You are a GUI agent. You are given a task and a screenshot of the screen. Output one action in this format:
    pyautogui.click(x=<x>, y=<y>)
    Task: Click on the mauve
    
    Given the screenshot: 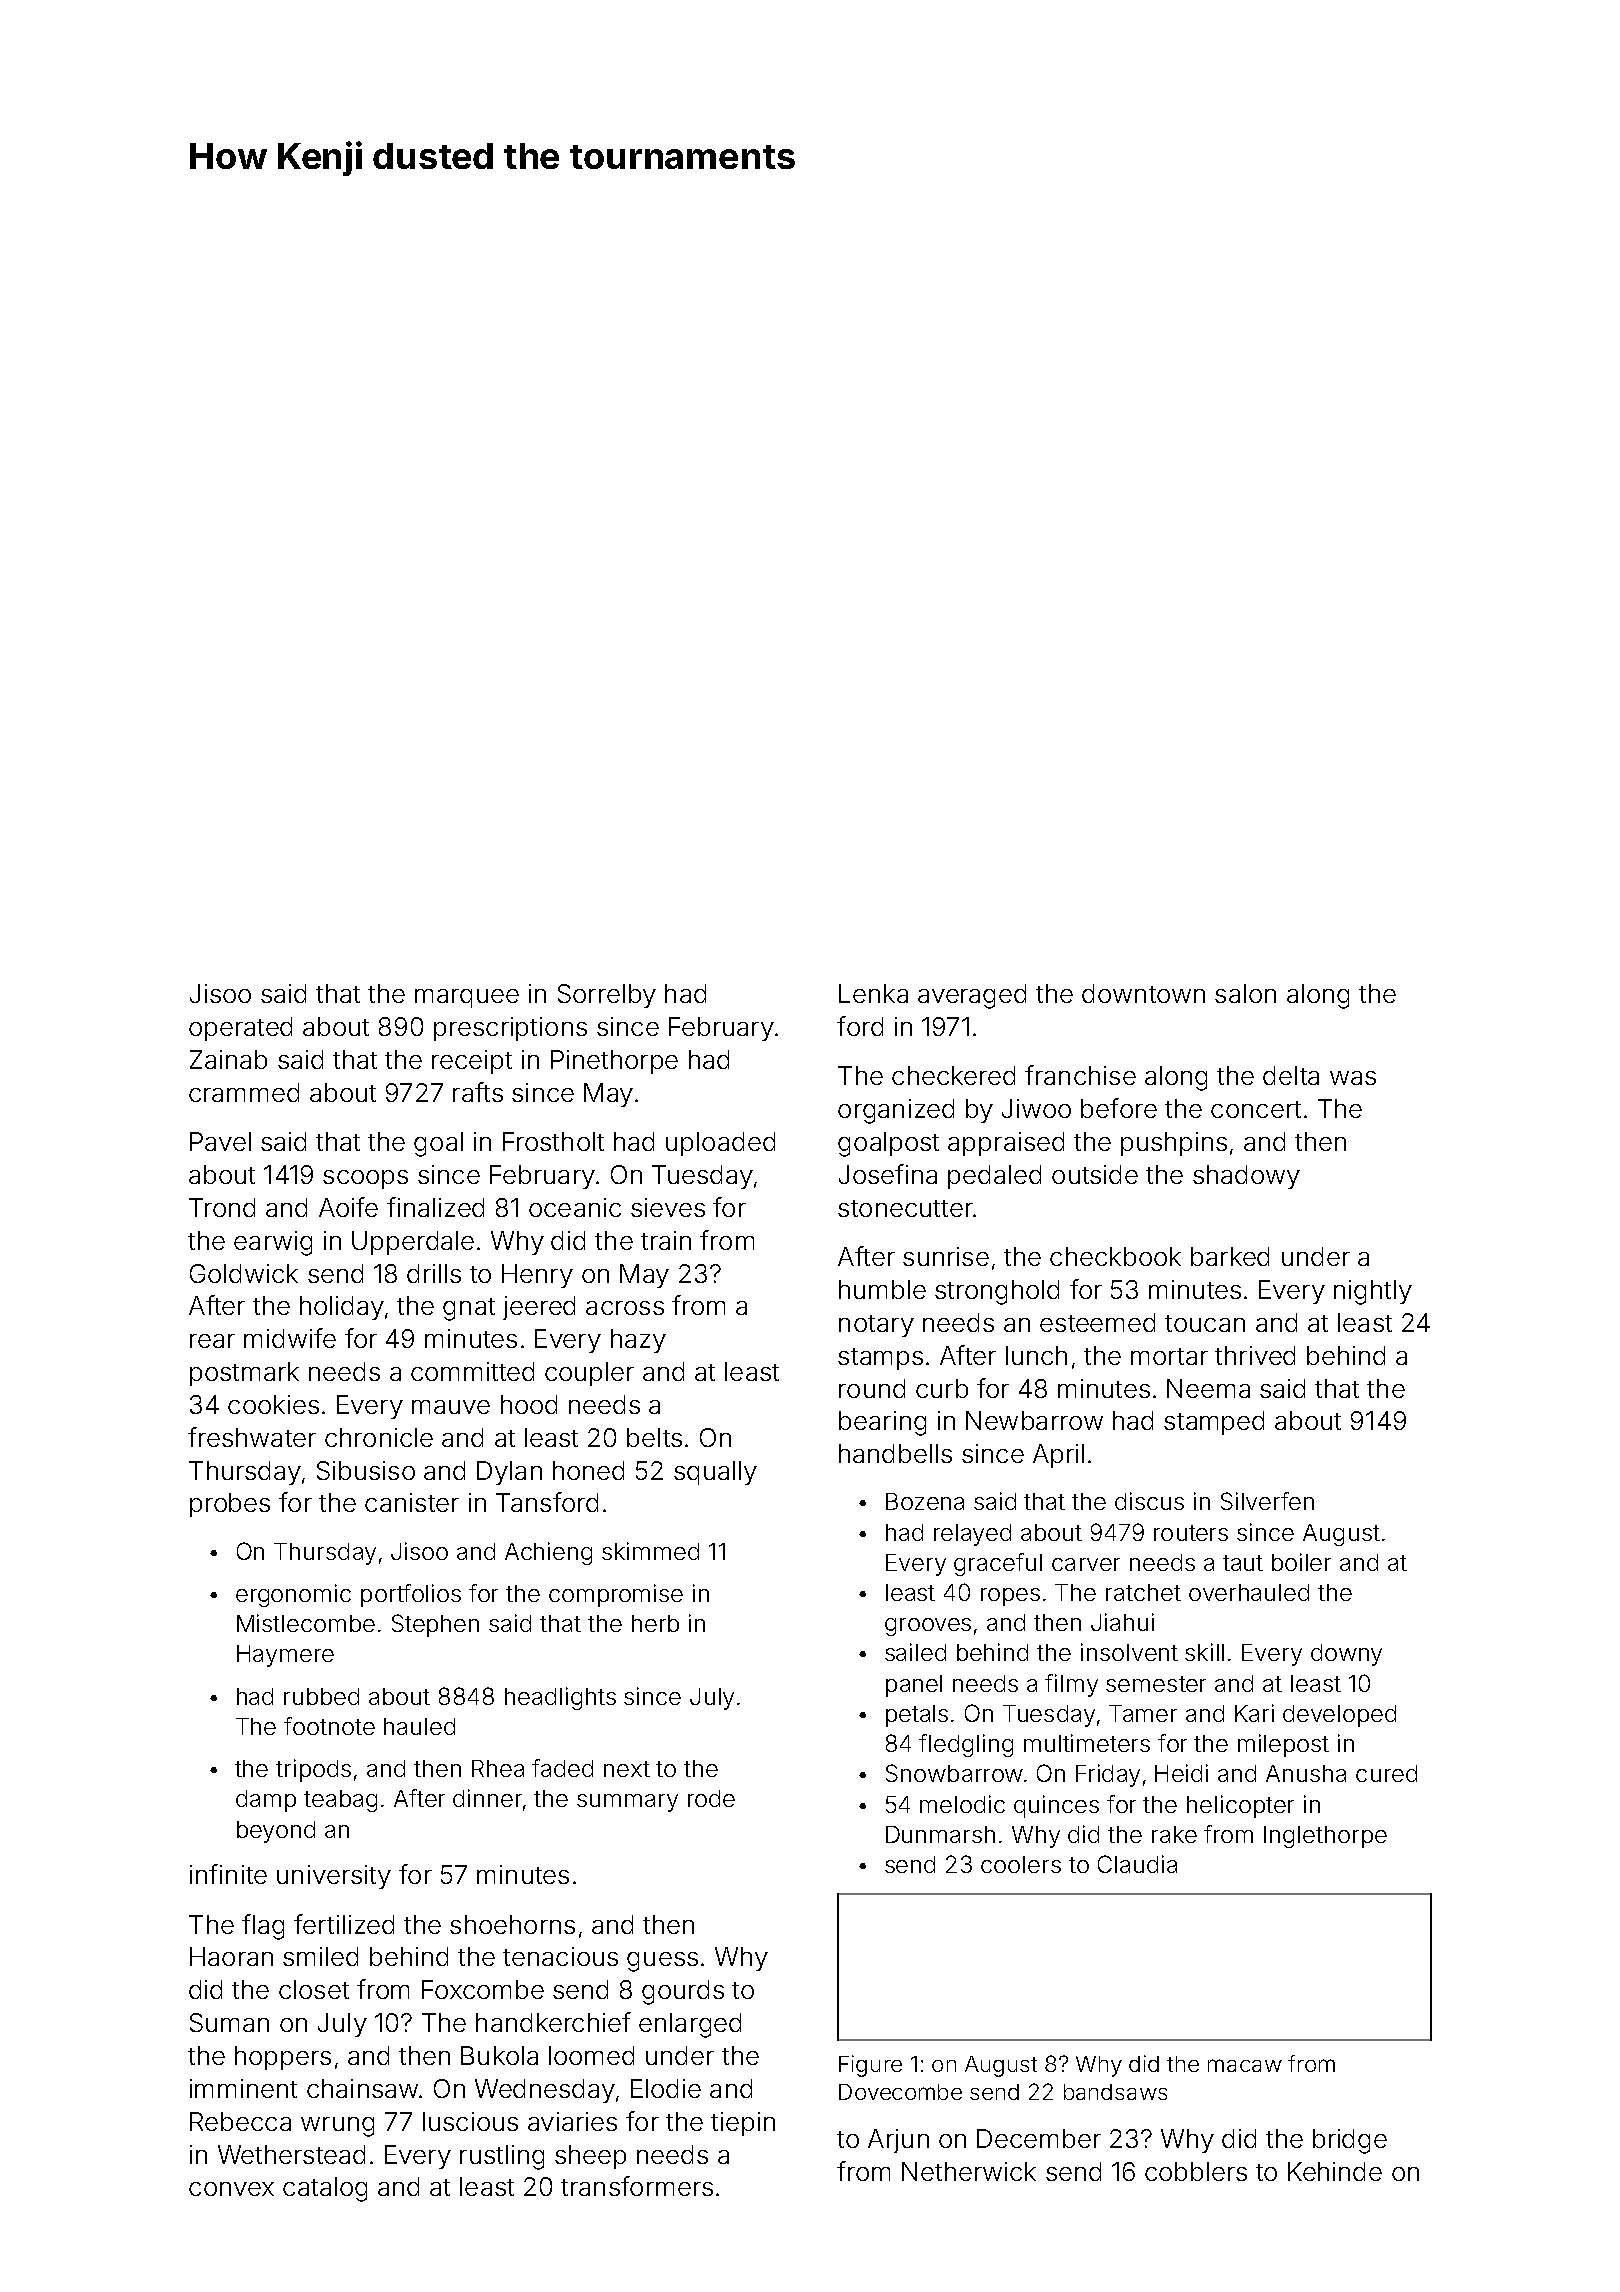 What is the action you would take?
    pyautogui.click(x=451, y=1407)
